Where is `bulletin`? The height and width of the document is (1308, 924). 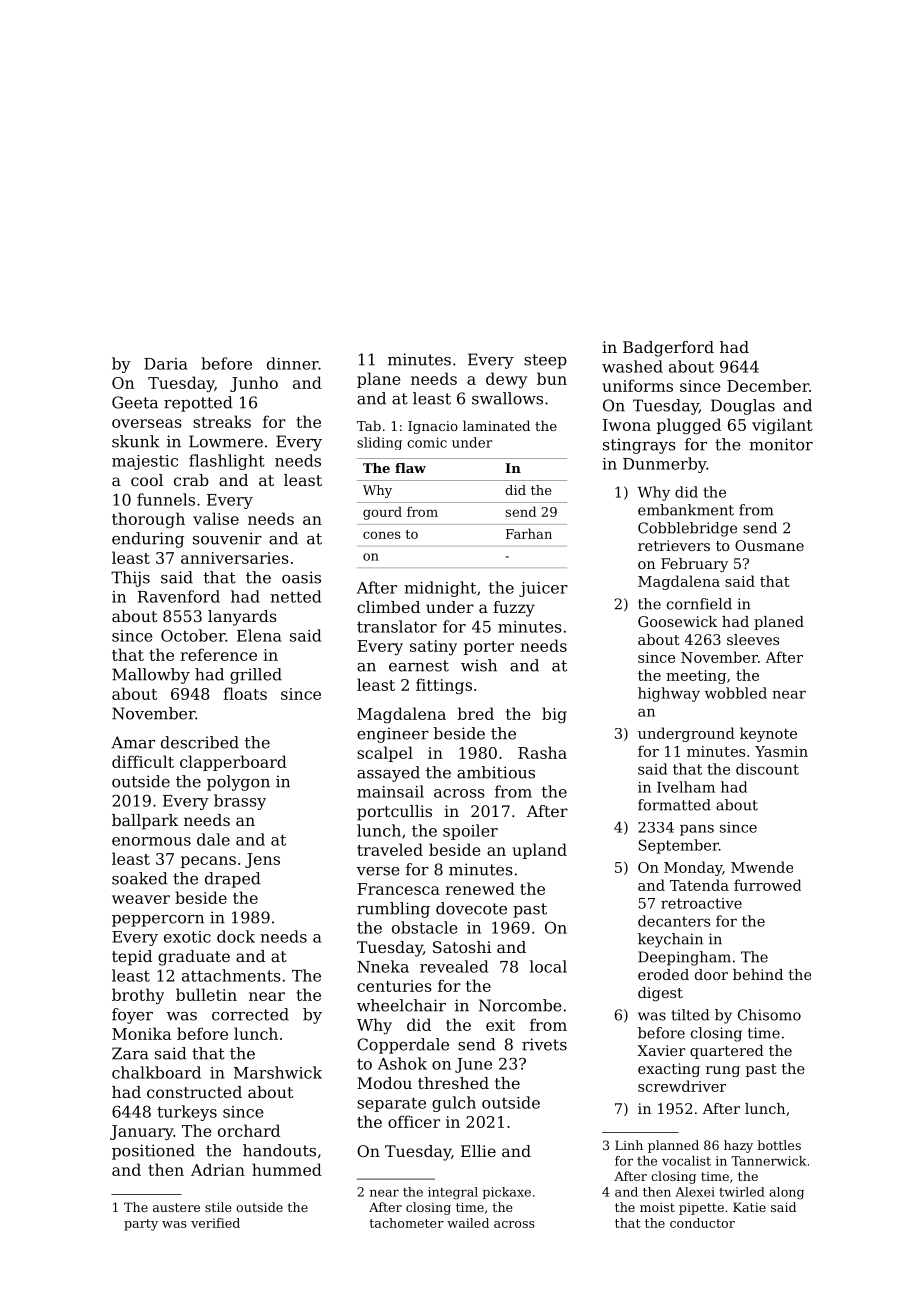
bulletin is located at coordinates (206, 994).
